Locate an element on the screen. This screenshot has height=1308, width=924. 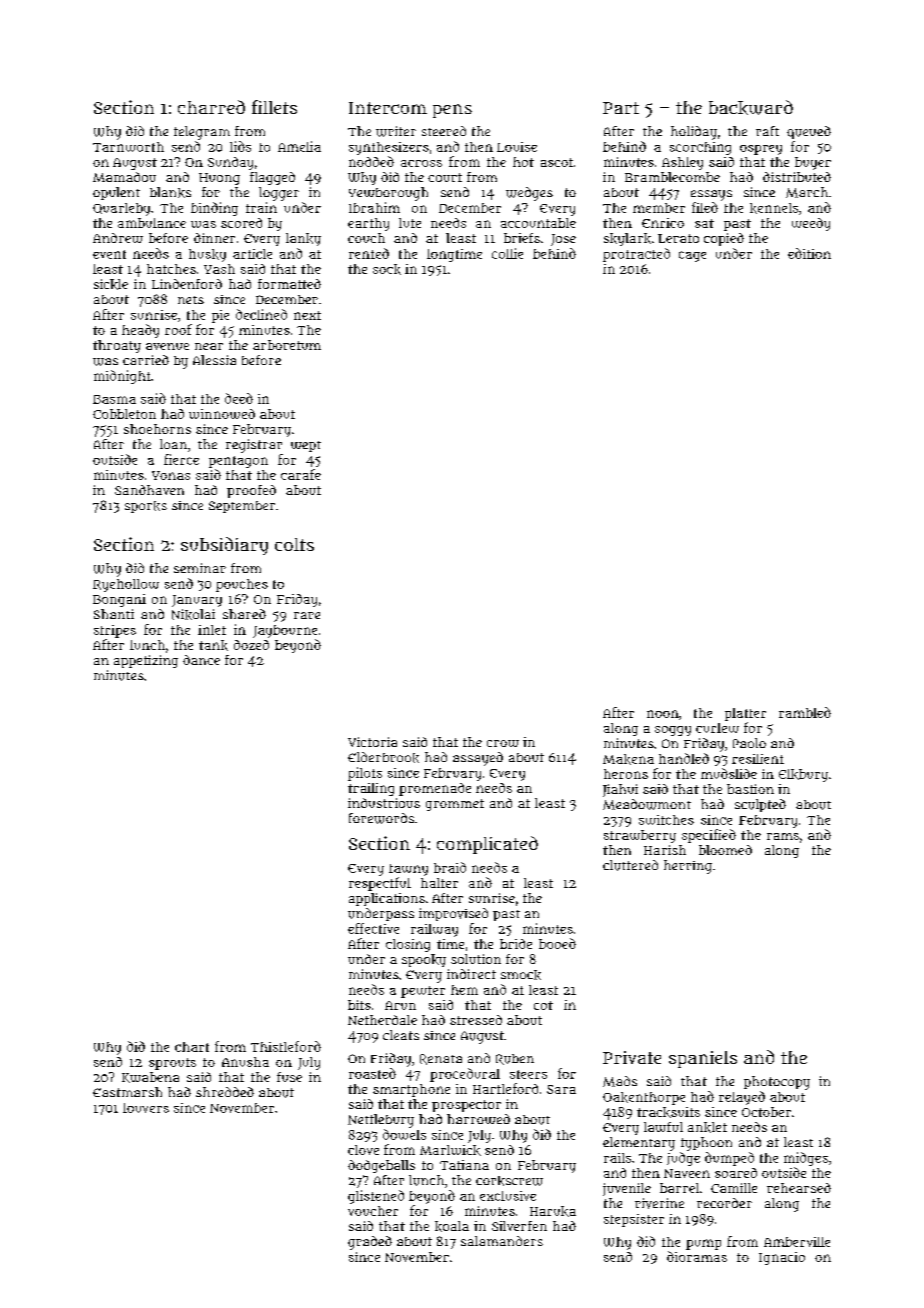
osprey is located at coordinates (761, 150).
